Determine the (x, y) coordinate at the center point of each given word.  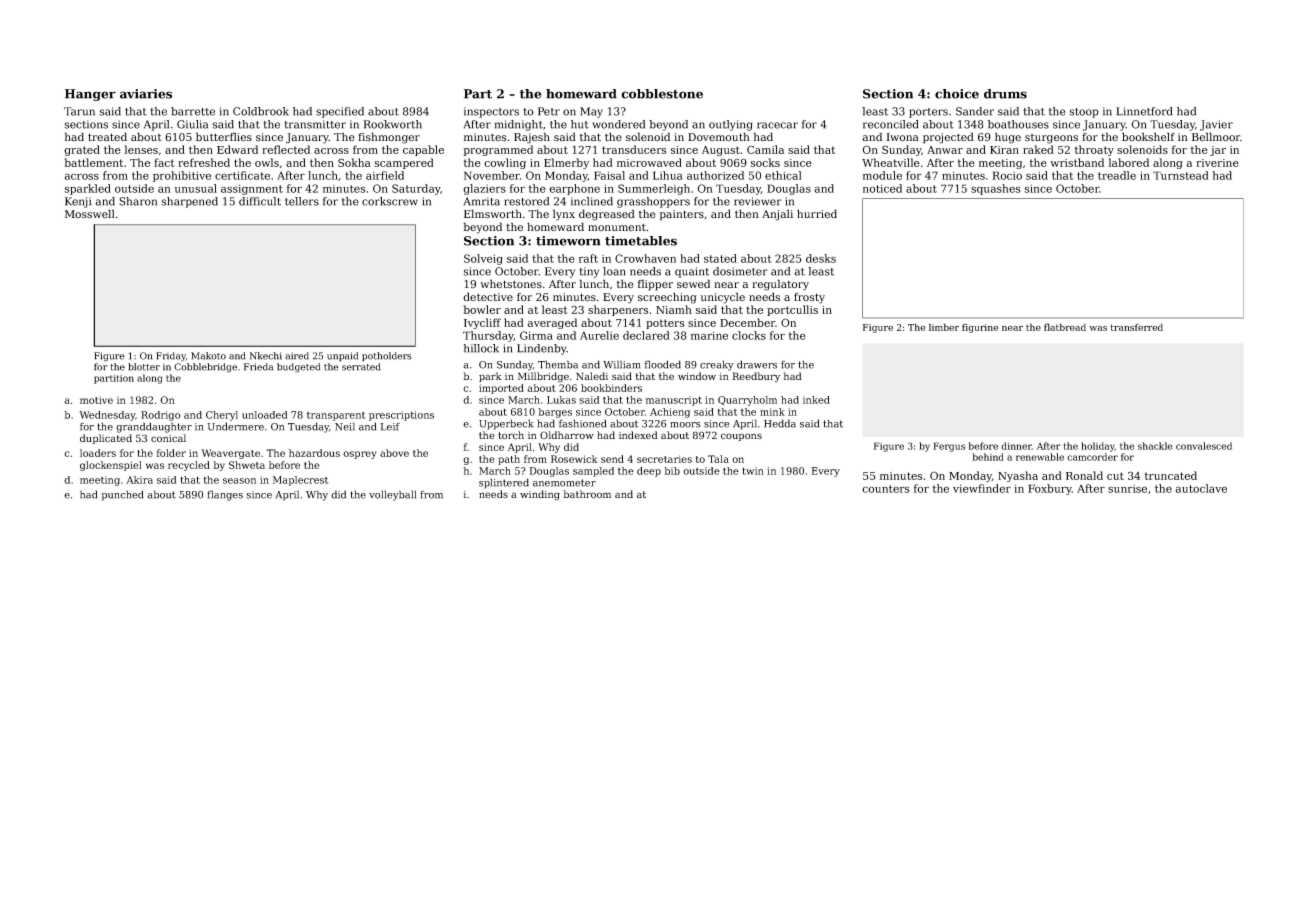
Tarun (79, 111)
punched (122, 495)
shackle (1155, 446)
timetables (641, 241)
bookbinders (611, 388)
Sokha (354, 162)
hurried (817, 214)
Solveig (483, 259)
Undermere (235, 426)
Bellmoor (1216, 137)
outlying (730, 125)
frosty (809, 298)
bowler (482, 309)
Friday (171, 357)
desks (821, 258)
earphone (574, 189)
